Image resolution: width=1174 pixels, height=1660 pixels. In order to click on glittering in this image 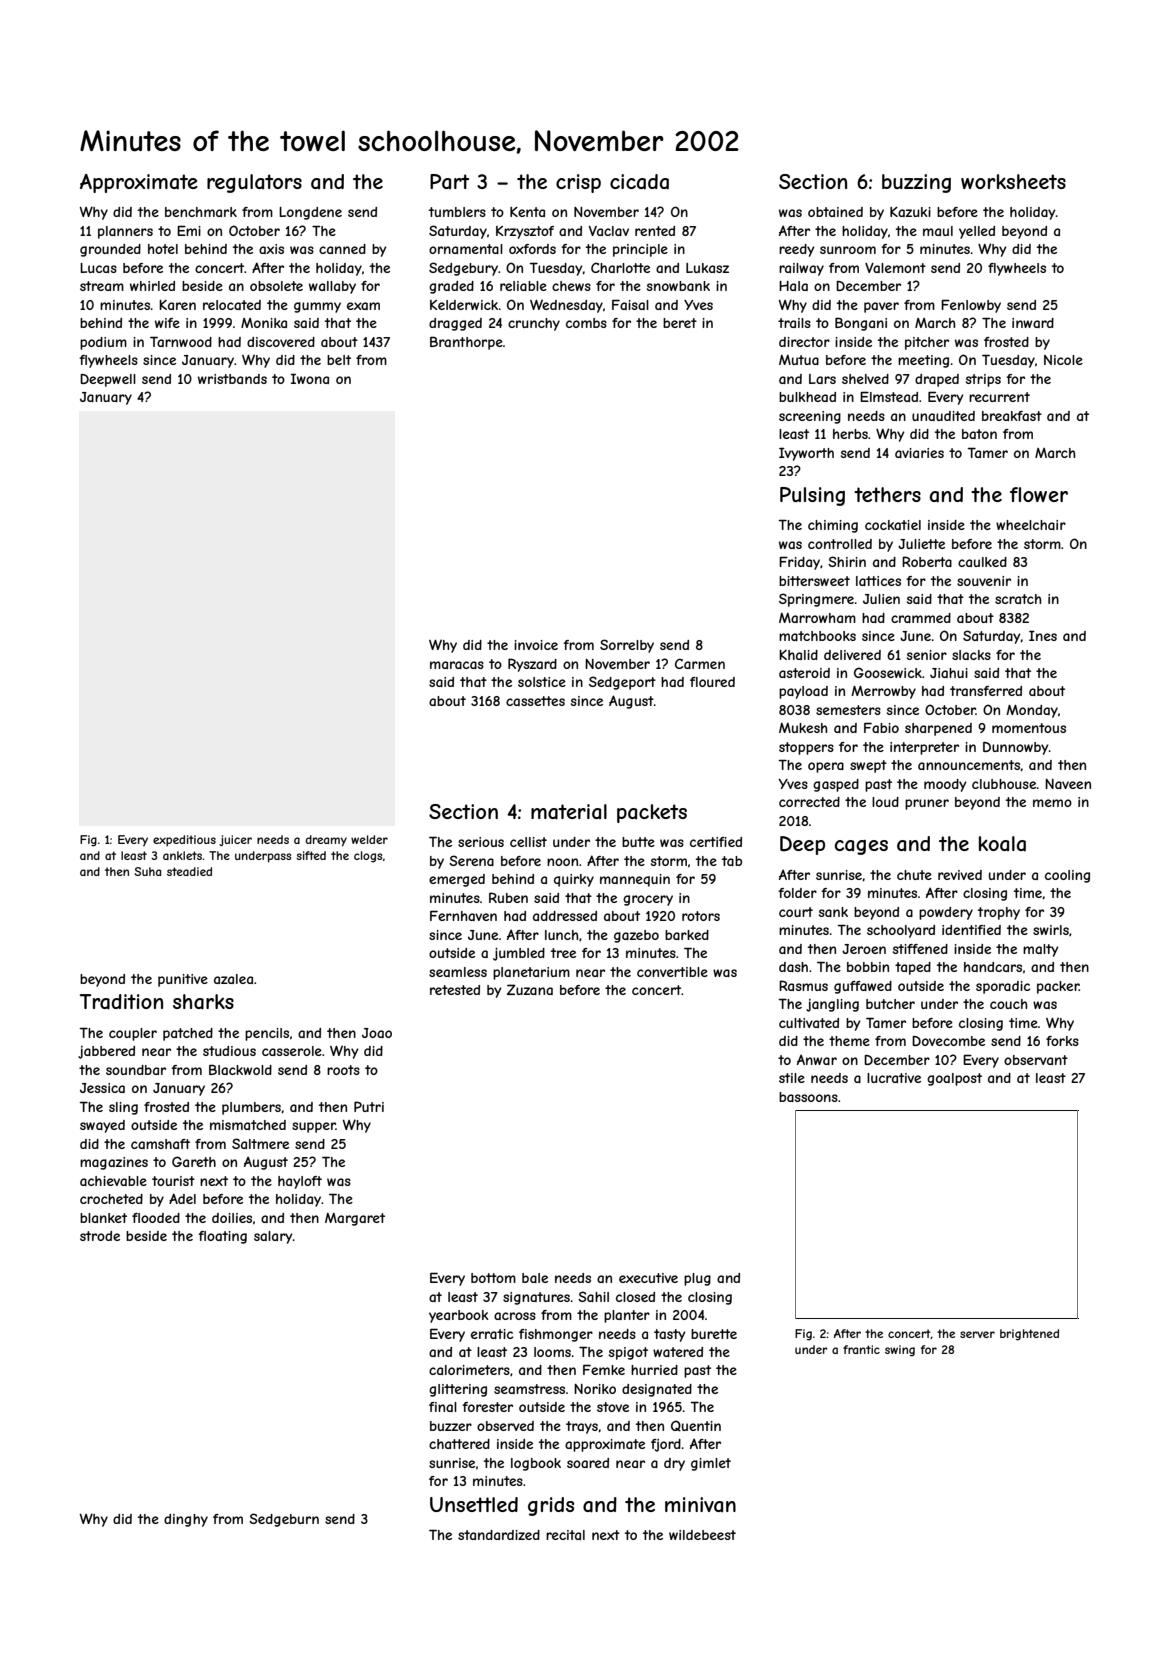, I will do `click(458, 1390)`.
